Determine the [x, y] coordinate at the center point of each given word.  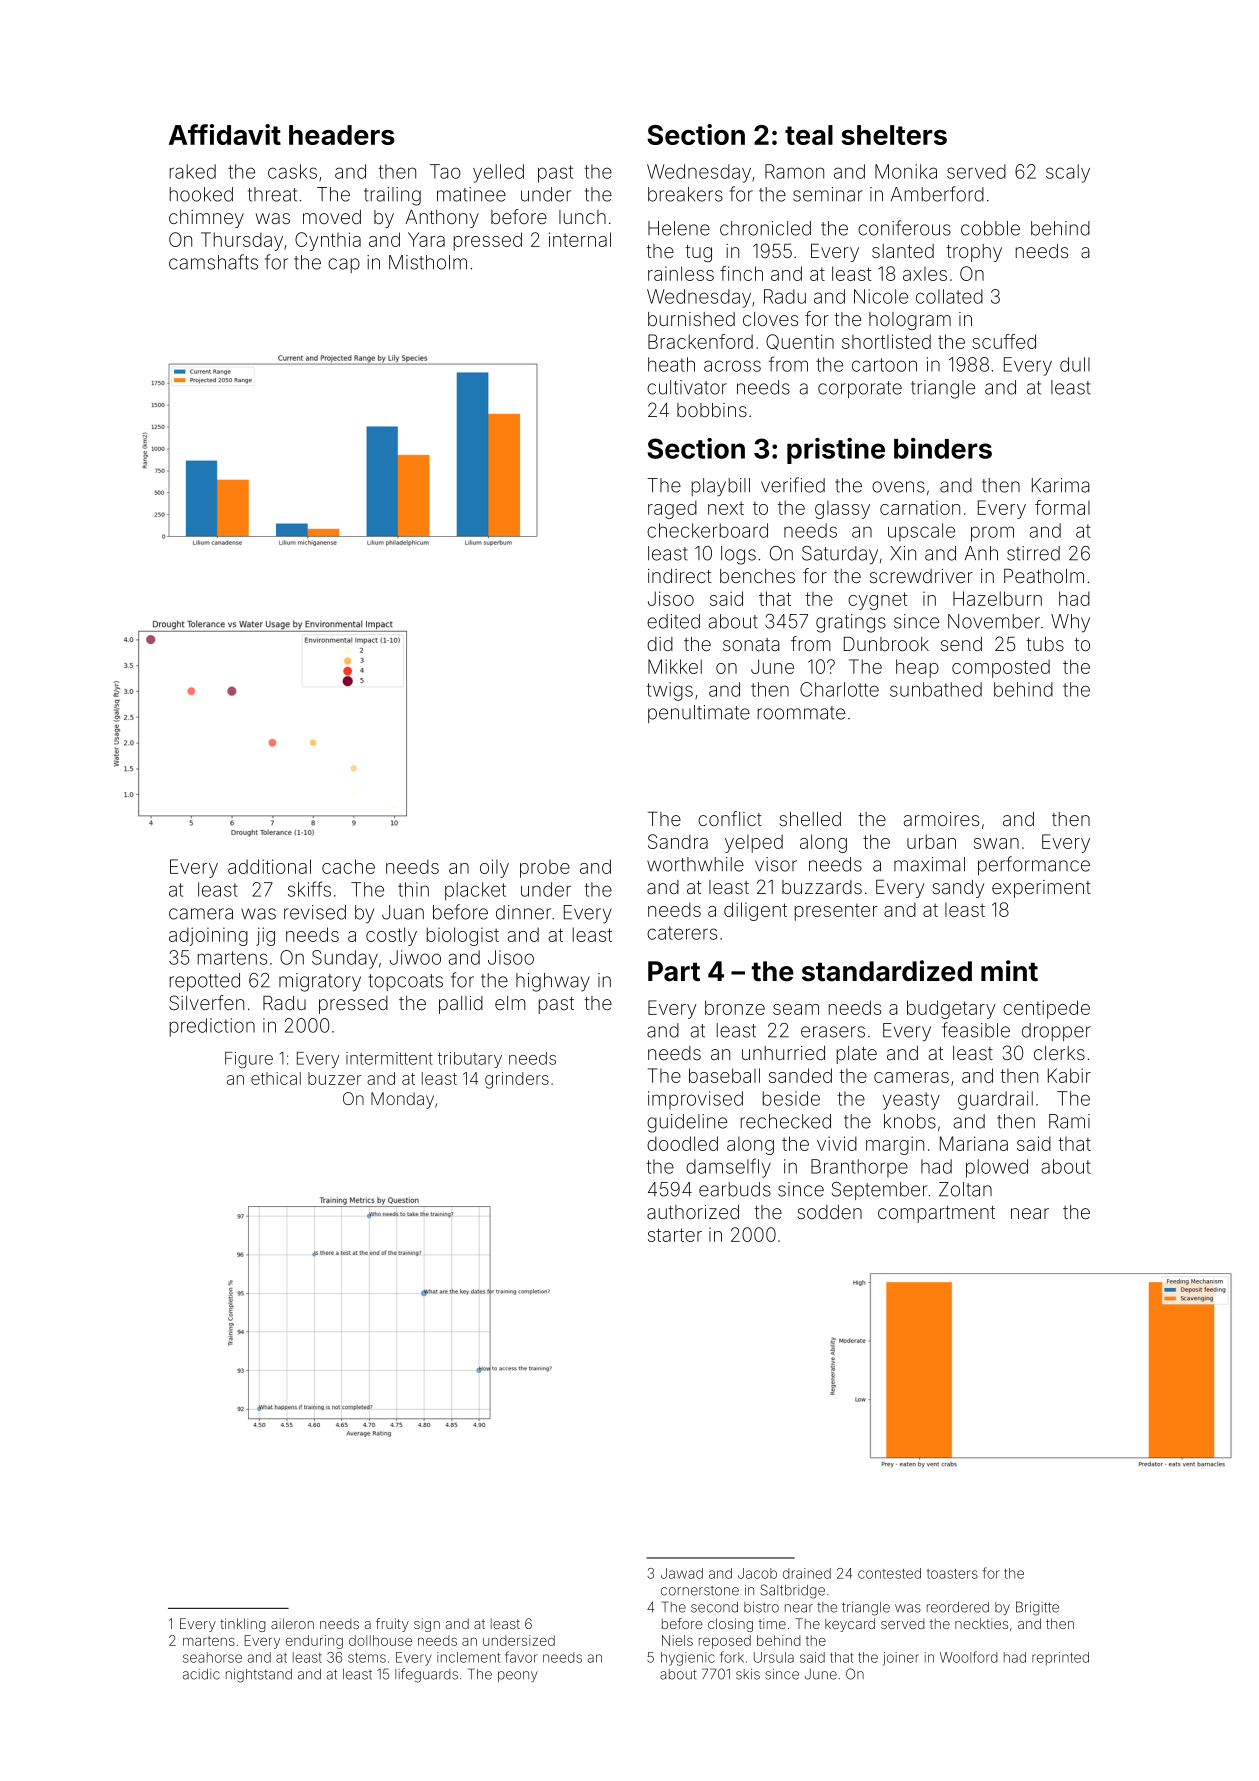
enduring [314, 1642]
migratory [320, 982]
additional [269, 866]
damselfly [728, 1168]
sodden [829, 1212]
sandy [958, 889]
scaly [1068, 173]
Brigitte [1037, 1608]
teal [809, 135]
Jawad [682, 1573]
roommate [801, 713]
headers [342, 135]
